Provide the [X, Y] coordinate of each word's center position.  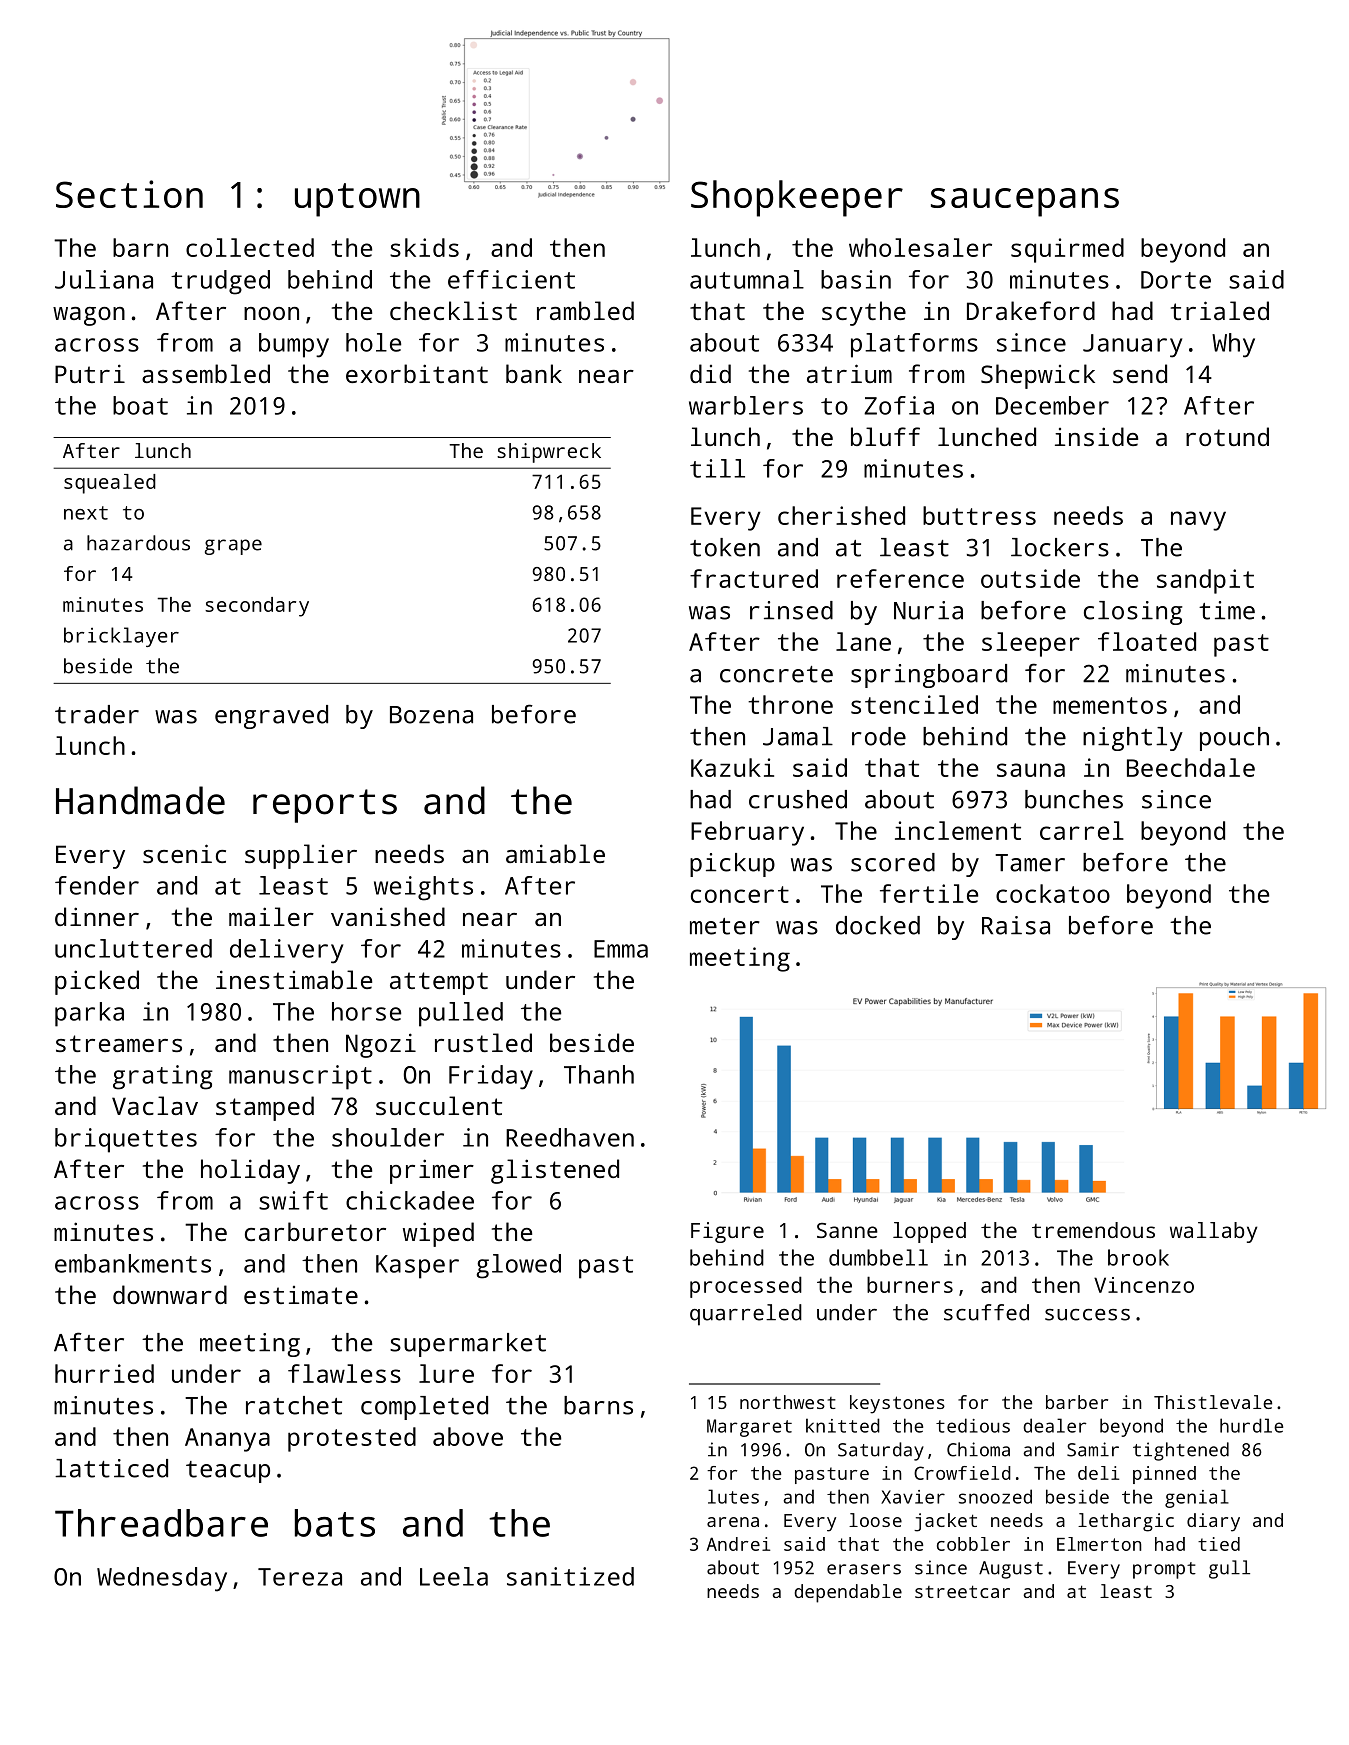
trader [97, 714]
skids [424, 247]
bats [335, 1523]
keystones [897, 1404]
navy [1198, 521]
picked [97, 982]
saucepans [1025, 202]
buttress [979, 515]
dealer [1055, 1425]
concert [740, 894]
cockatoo [1053, 893]
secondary [257, 607]
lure [446, 1373]
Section [129, 194]
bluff [885, 436]
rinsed [791, 610]
